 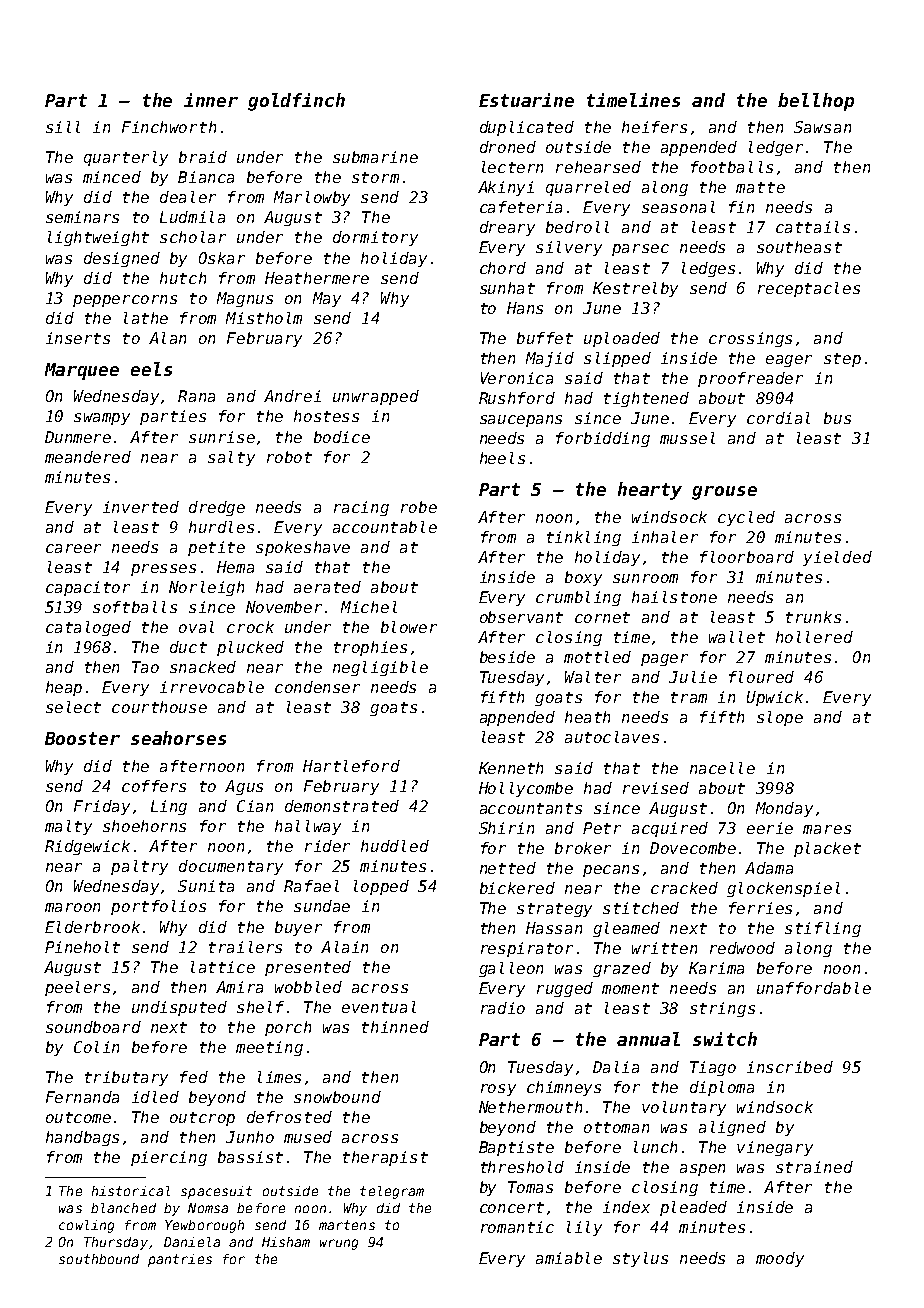 I want to click on courthouse, so click(x=159, y=707).
